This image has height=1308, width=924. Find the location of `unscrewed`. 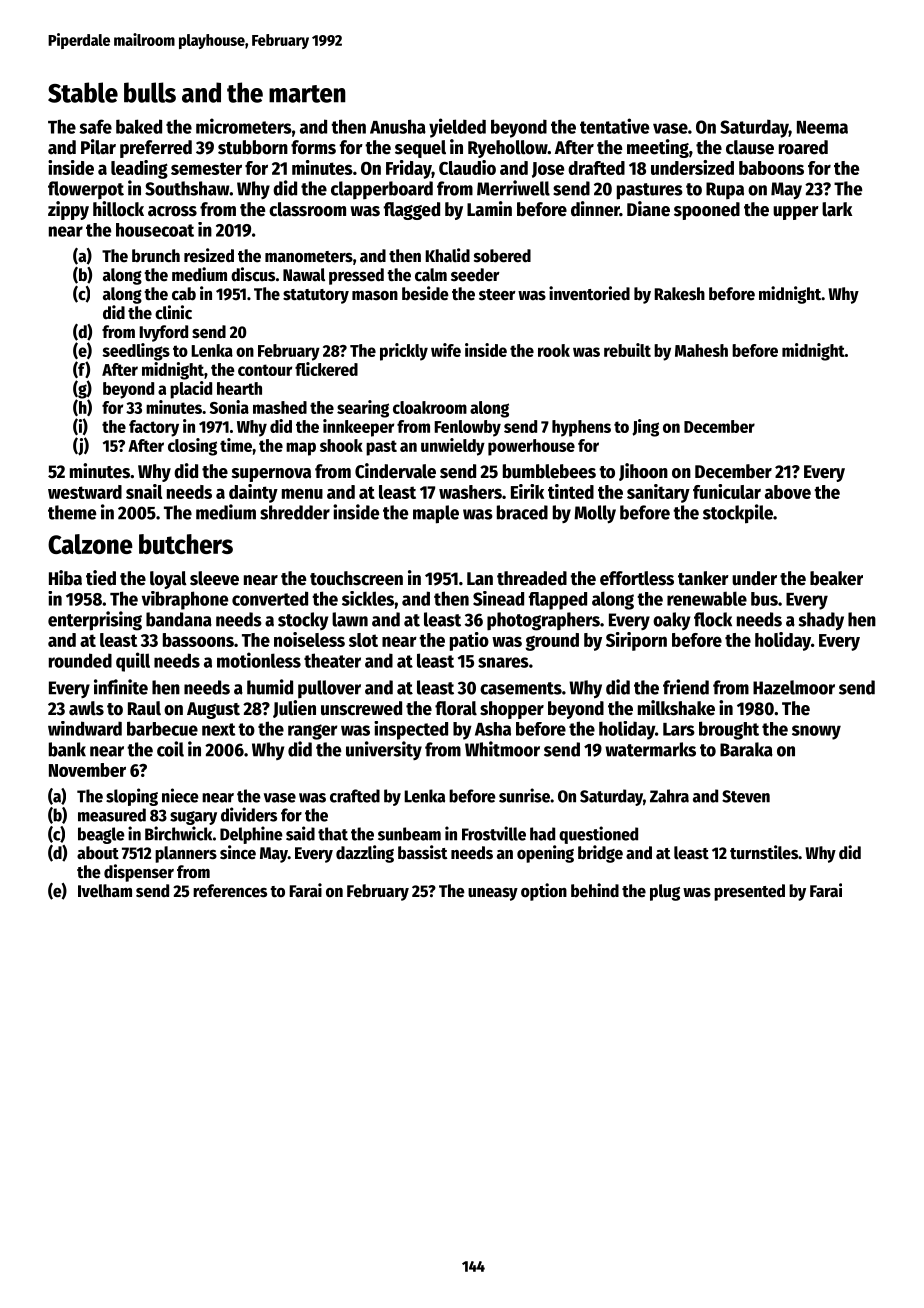

unscrewed is located at coordinates (361, 708).
